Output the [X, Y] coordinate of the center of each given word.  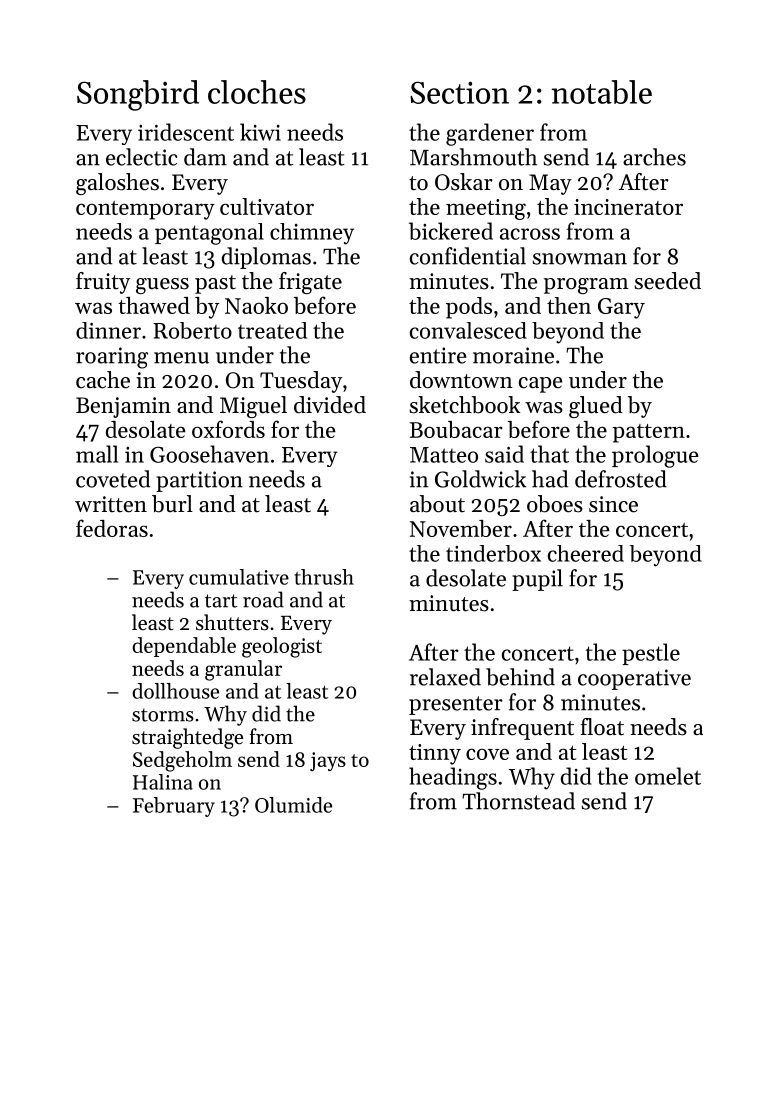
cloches [257, 92]
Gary [621, 308]
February [174, 807]
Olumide [293, 805]
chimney [312, 234]
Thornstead [518, 801]
